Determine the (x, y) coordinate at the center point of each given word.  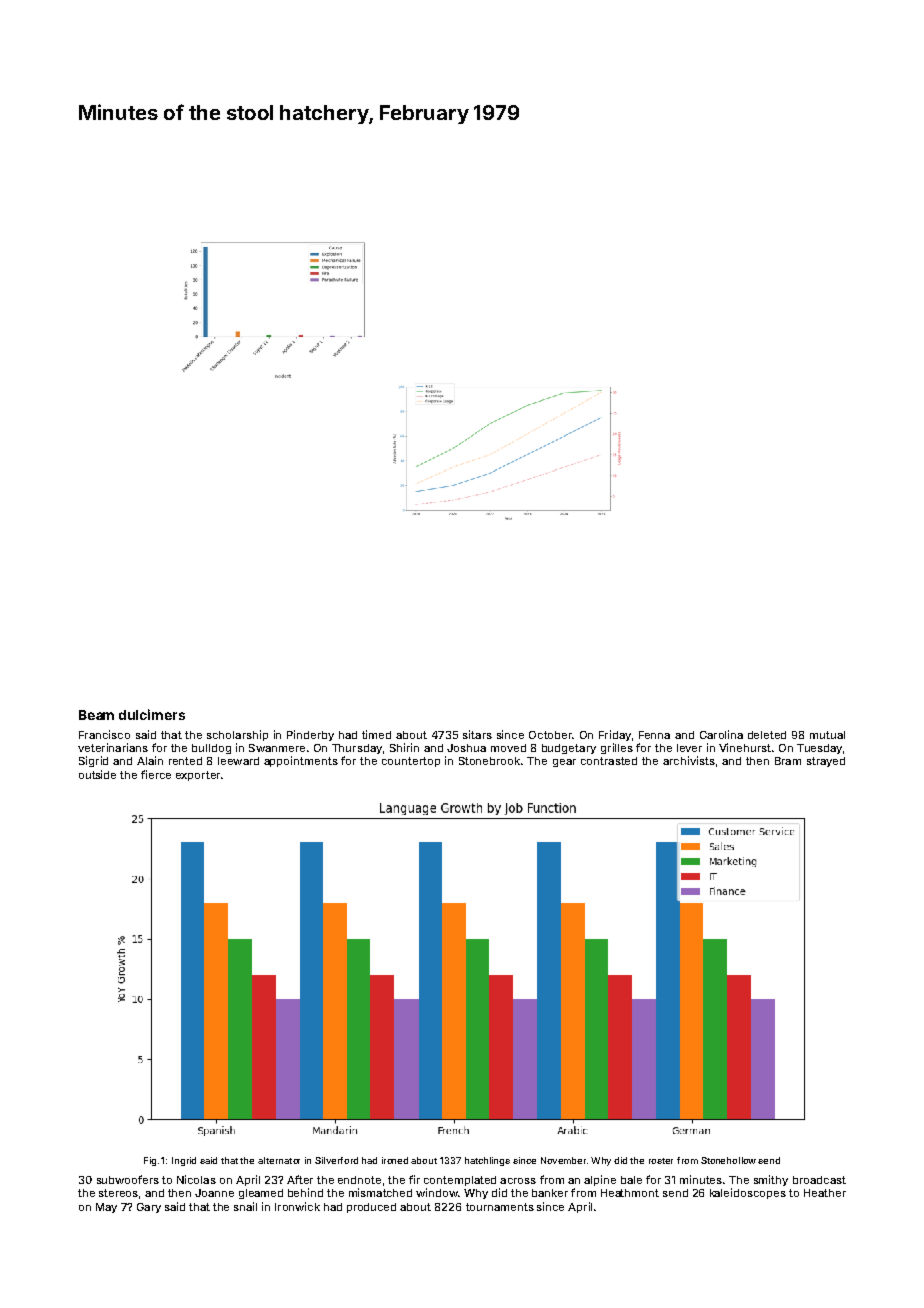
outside (97, 774)
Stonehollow (728, 1160)
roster (661, 1161)
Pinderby (310, 735)
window (437, 1192)
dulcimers (152, 714)
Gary (149, 1208)
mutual (827, 735)
